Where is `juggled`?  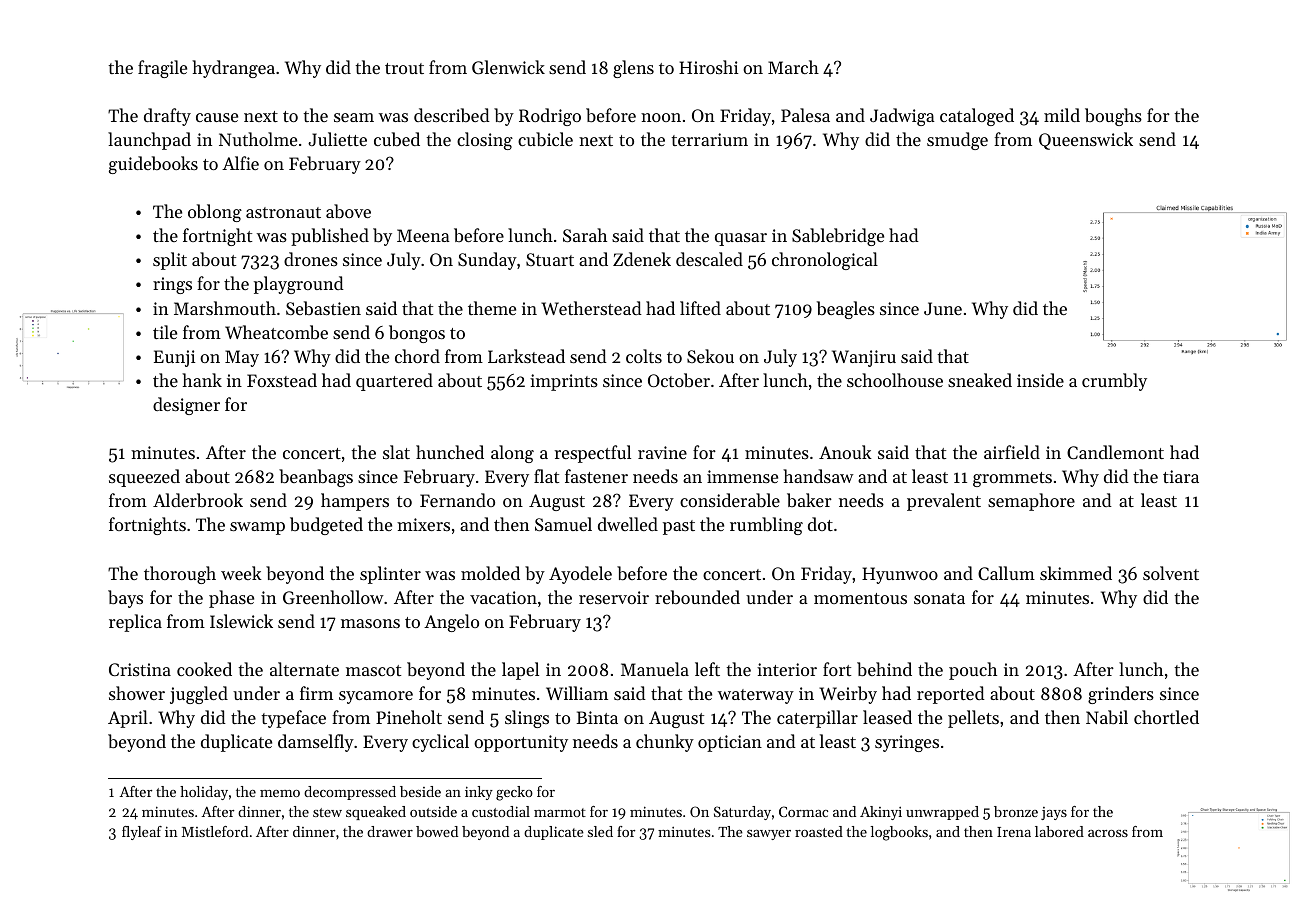
juggled is located at coordinates (199, 695).
